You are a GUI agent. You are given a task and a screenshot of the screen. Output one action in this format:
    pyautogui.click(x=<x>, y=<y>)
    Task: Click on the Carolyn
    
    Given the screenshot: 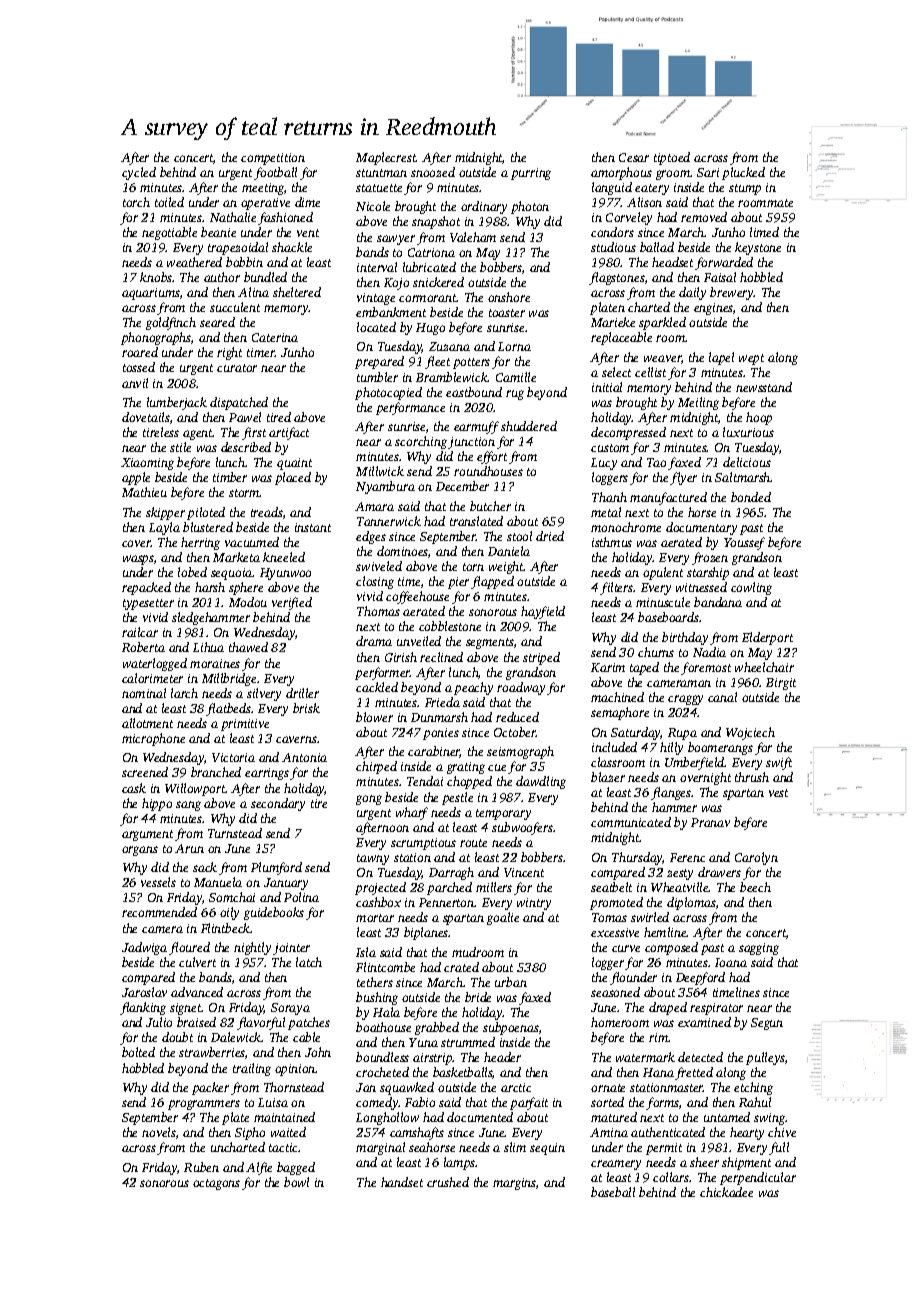 What is the action you would take?
    pyautogui.click(x=756, y=858)
